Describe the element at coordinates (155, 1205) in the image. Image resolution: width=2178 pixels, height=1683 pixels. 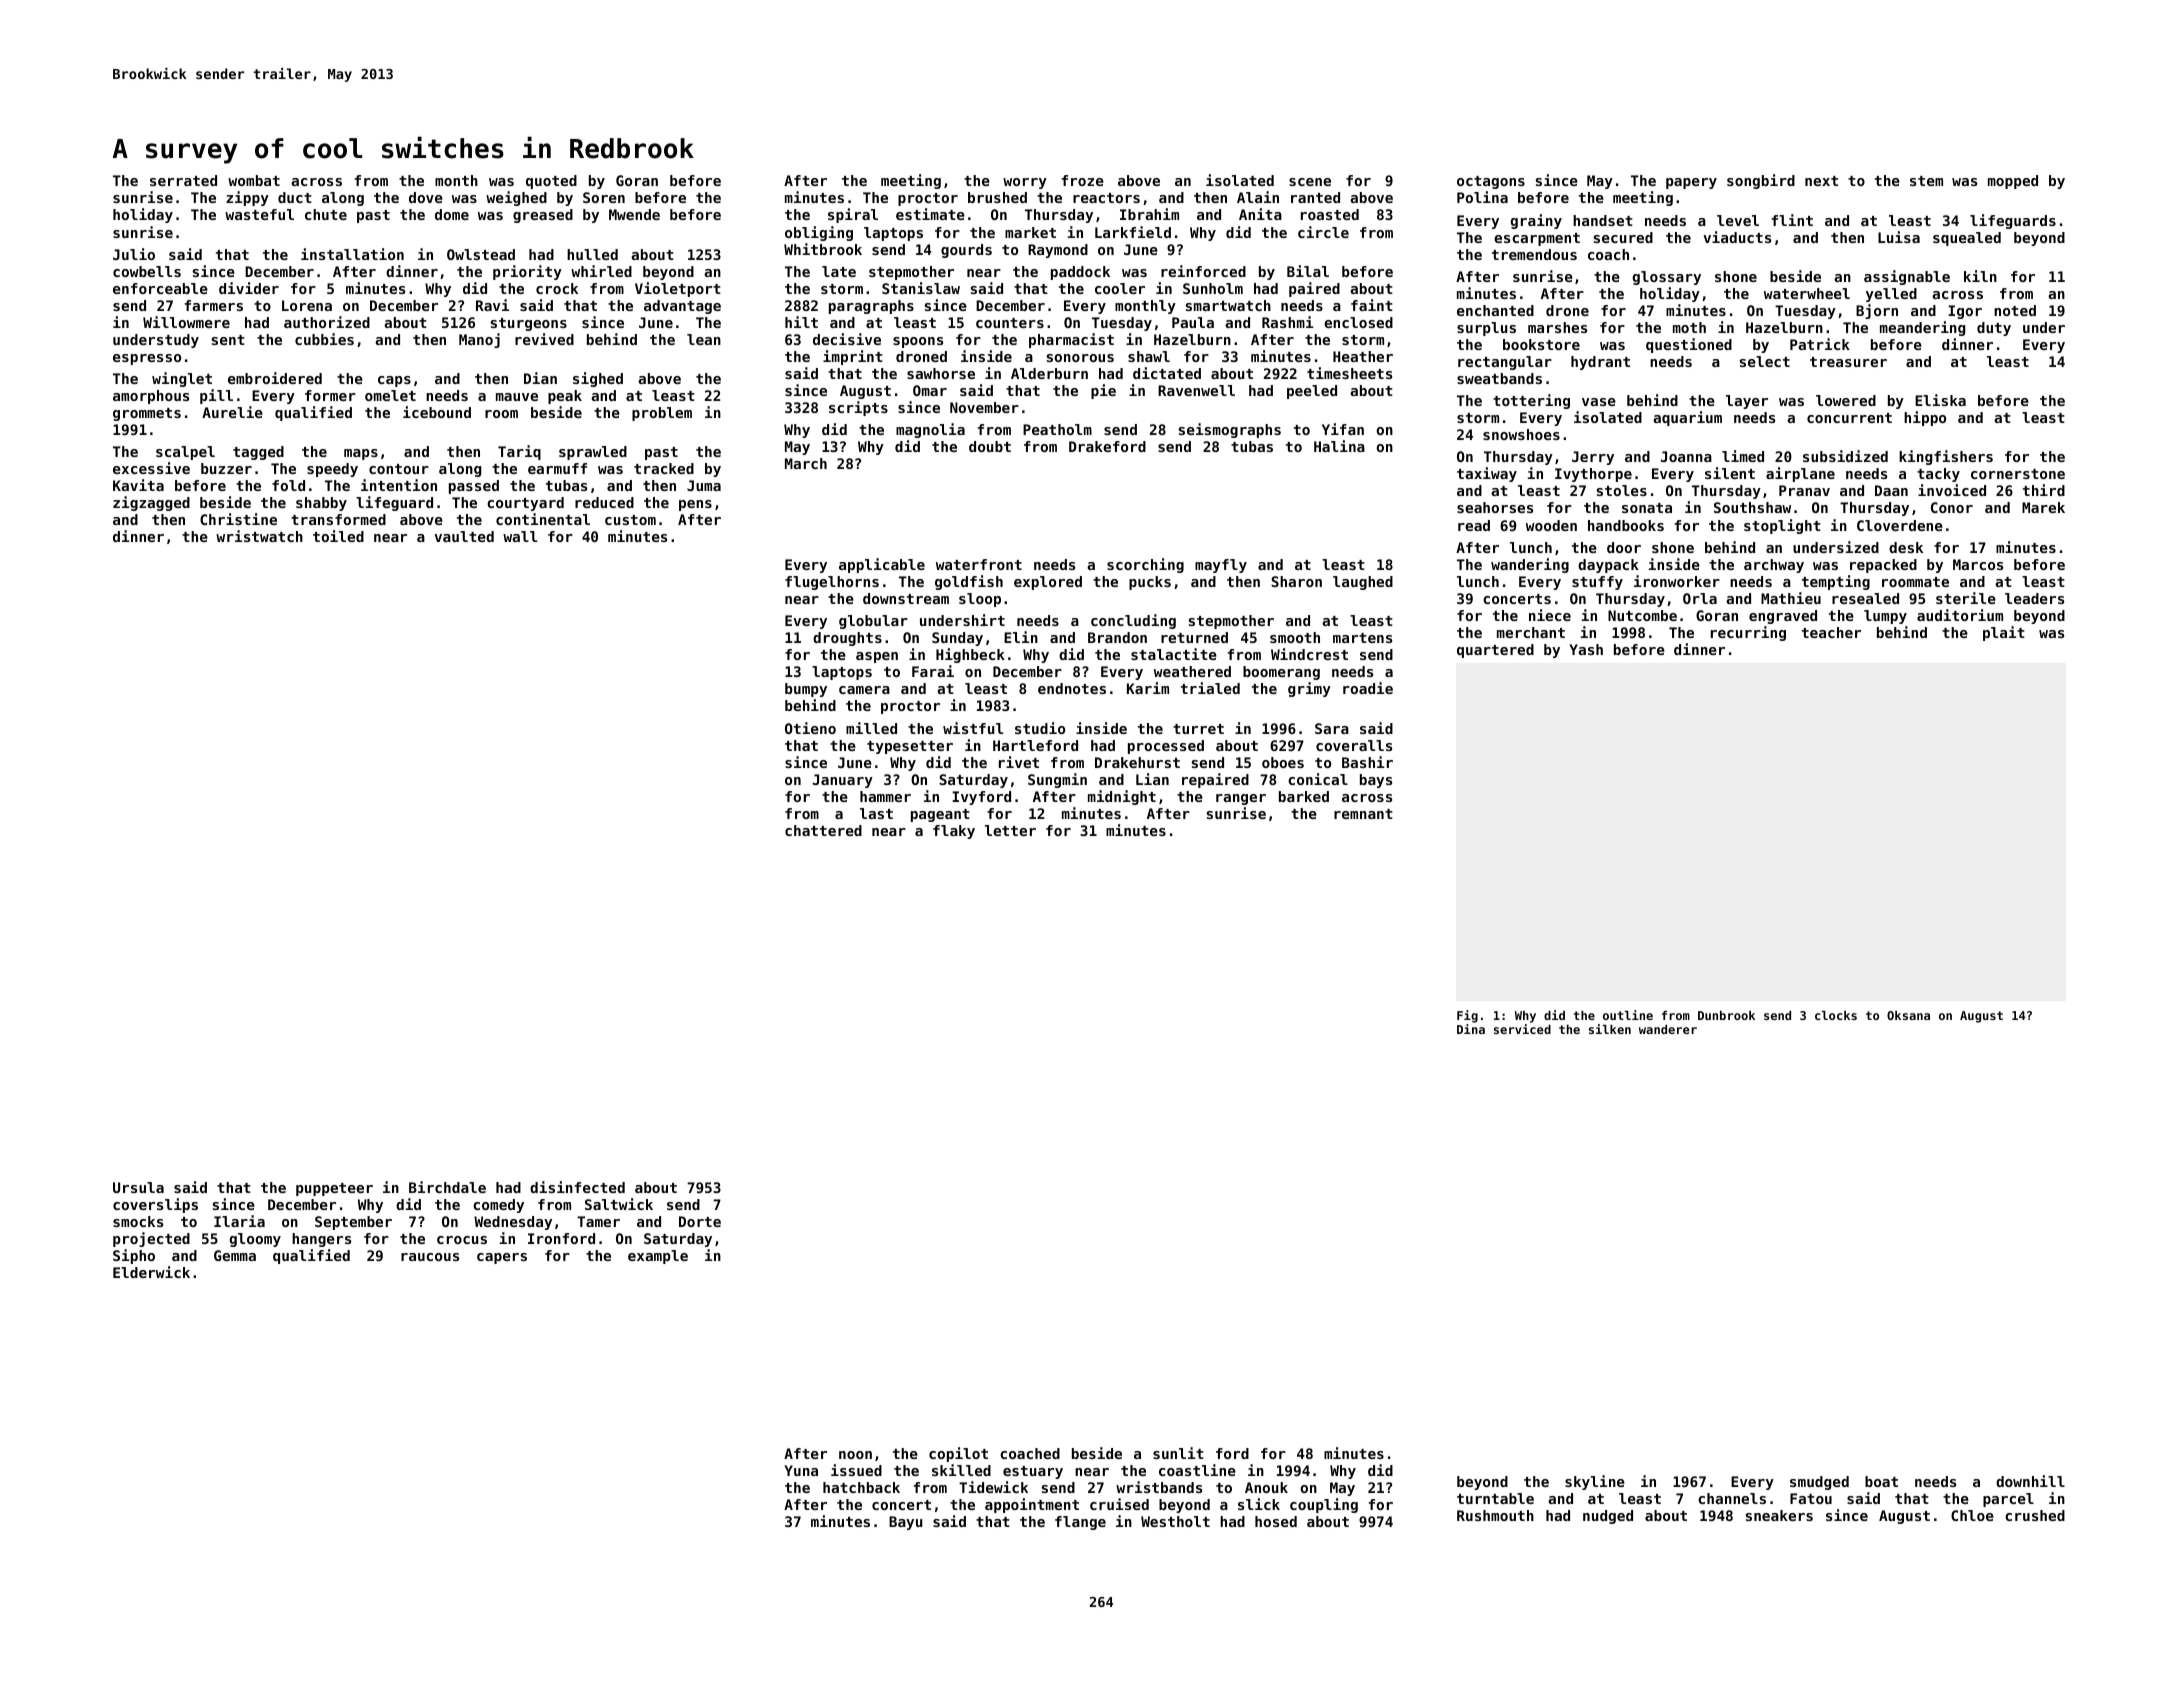
I see `coverslips` at that location.
